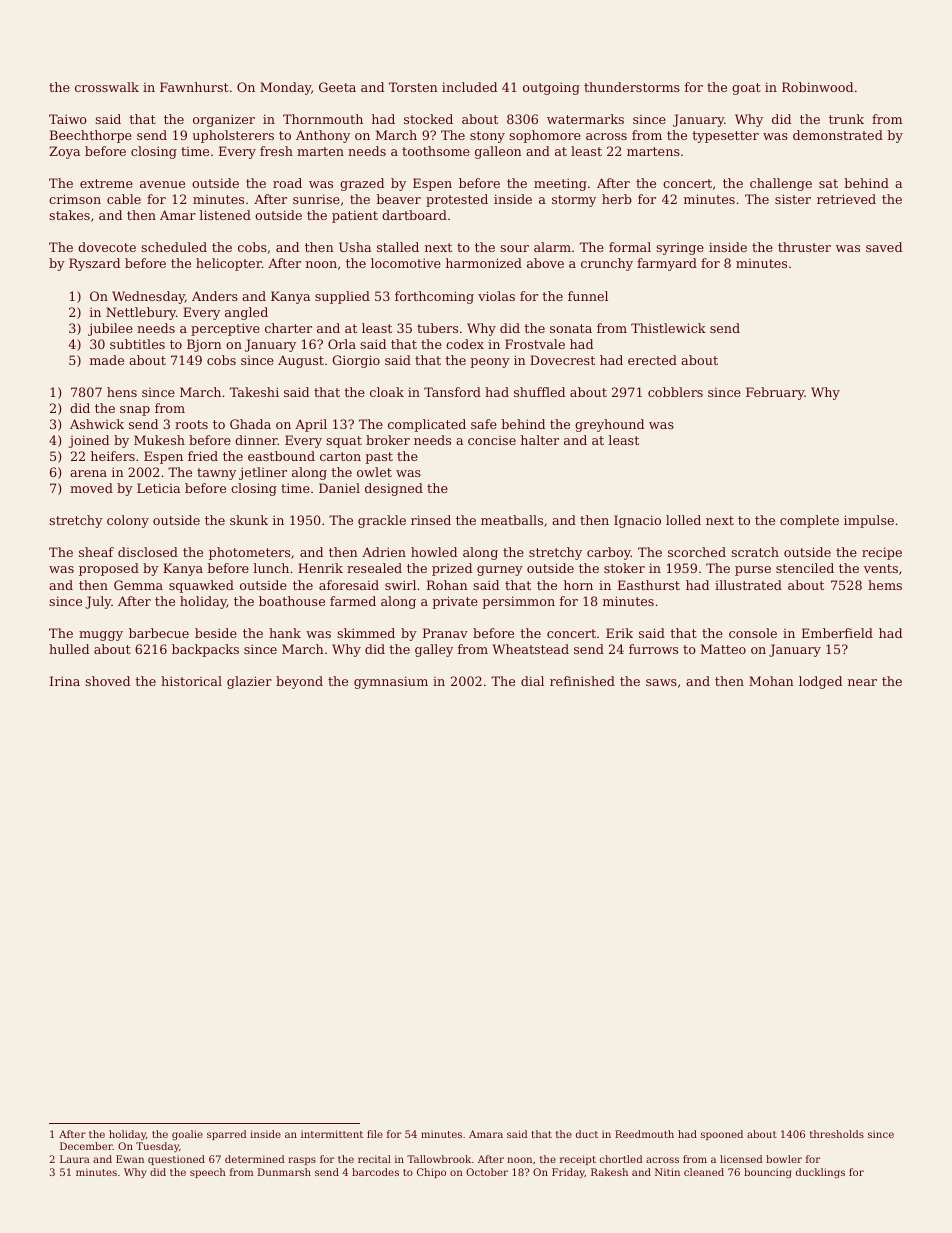  Describe the element at coordinates (406, 263) in the screenshot. I see `locomotive` at that location.
